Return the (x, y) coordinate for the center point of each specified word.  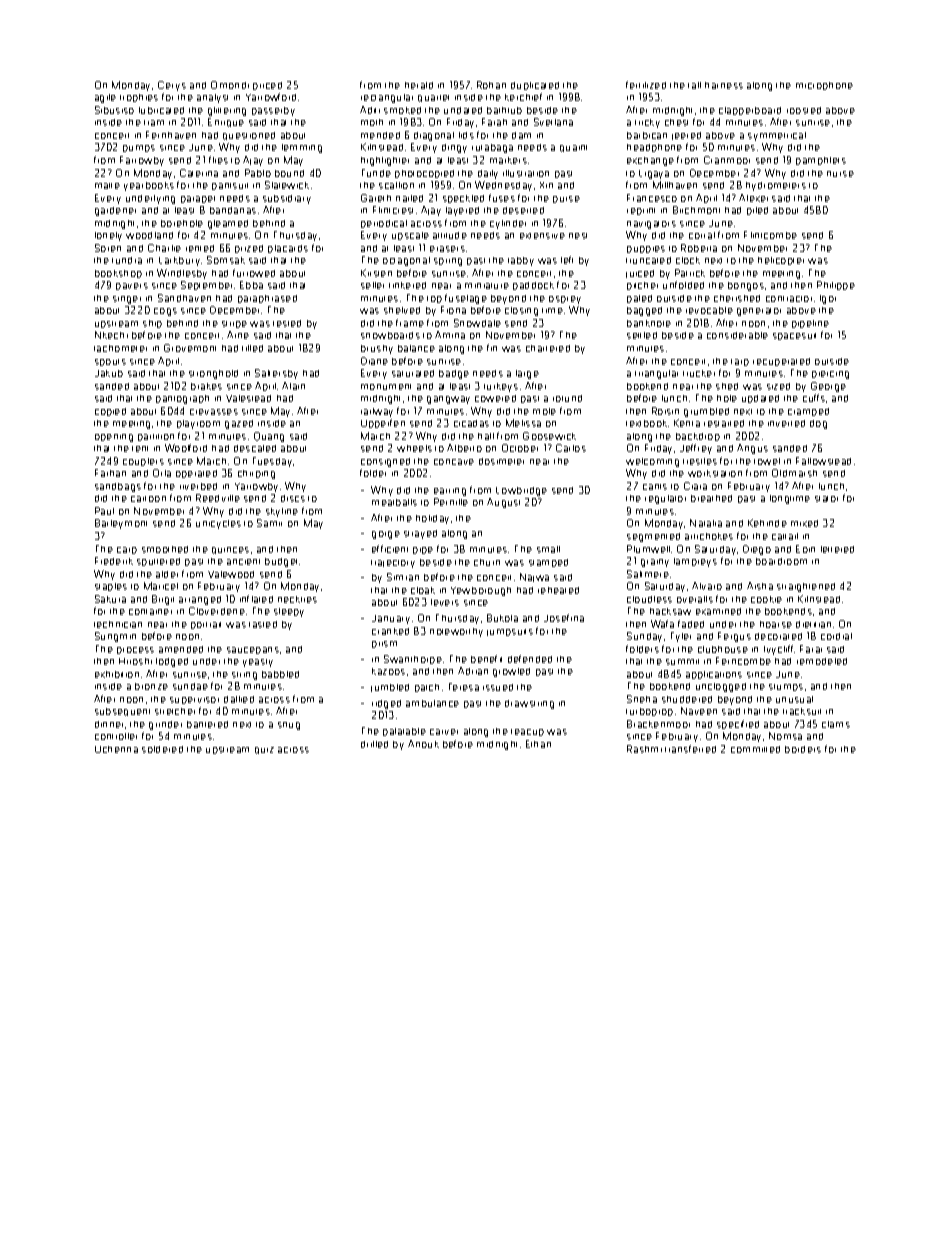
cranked (390, 631)
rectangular (387, 98)
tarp (740, 362)
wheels (414, 448)
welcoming (652, 462)
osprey (565, 300)
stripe (234, 324)
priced (267, 86)
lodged (172, 662)
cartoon (148, 499)
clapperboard (750, 111)
